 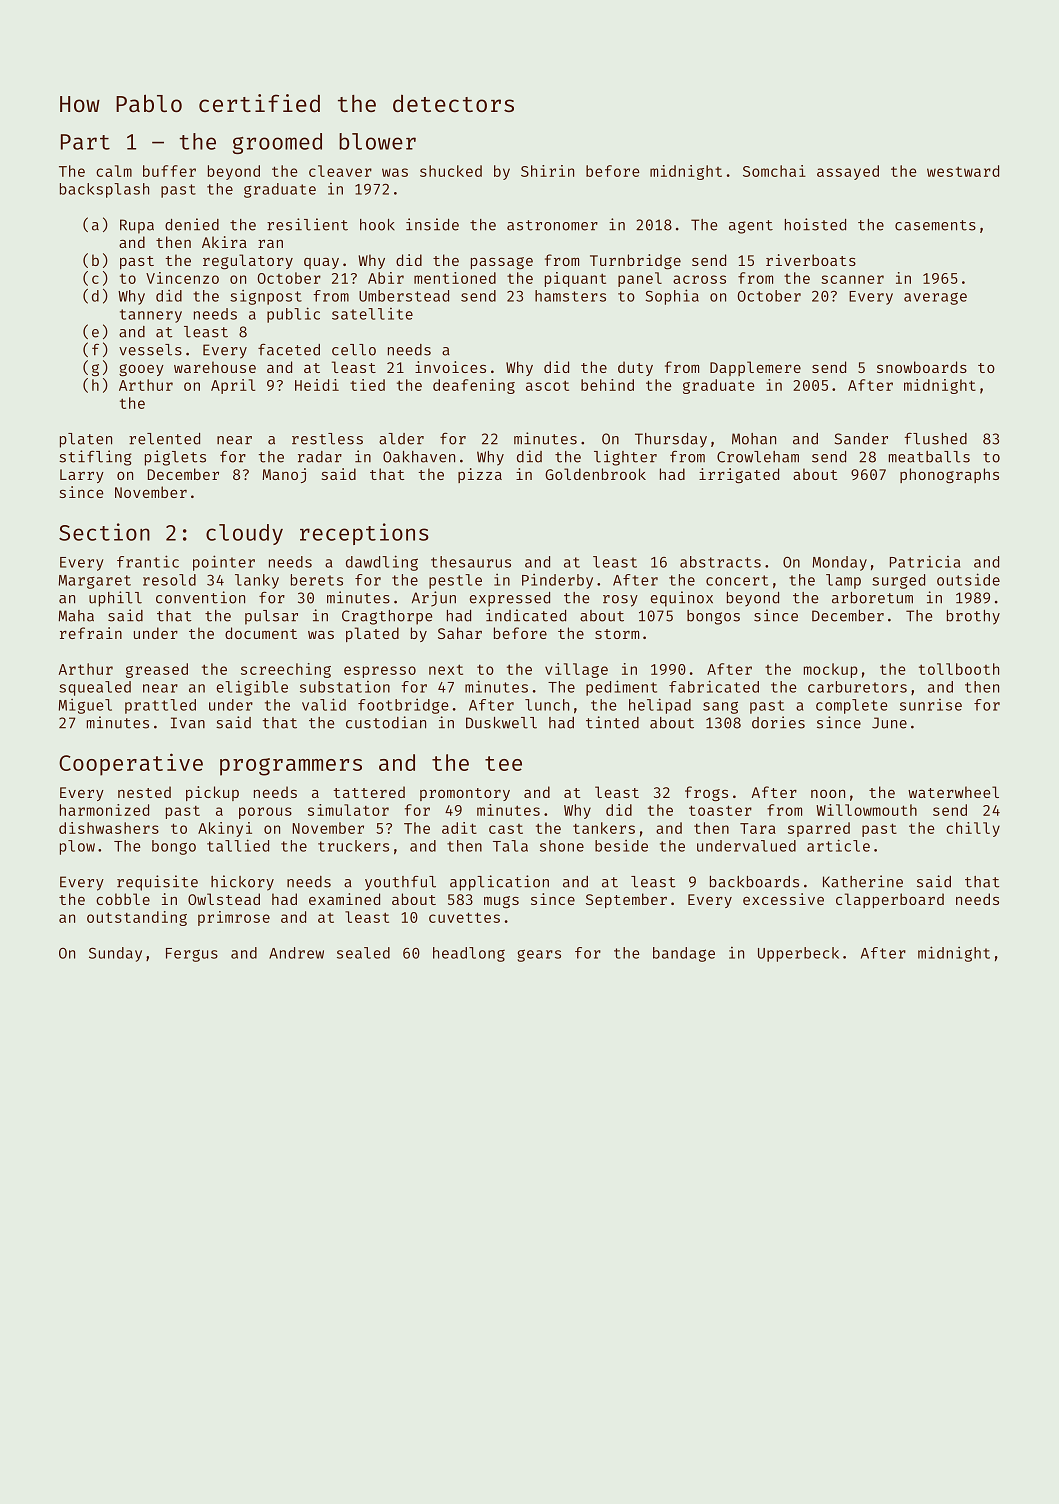 I want to click on bandage, so click(x=684, y=954).
